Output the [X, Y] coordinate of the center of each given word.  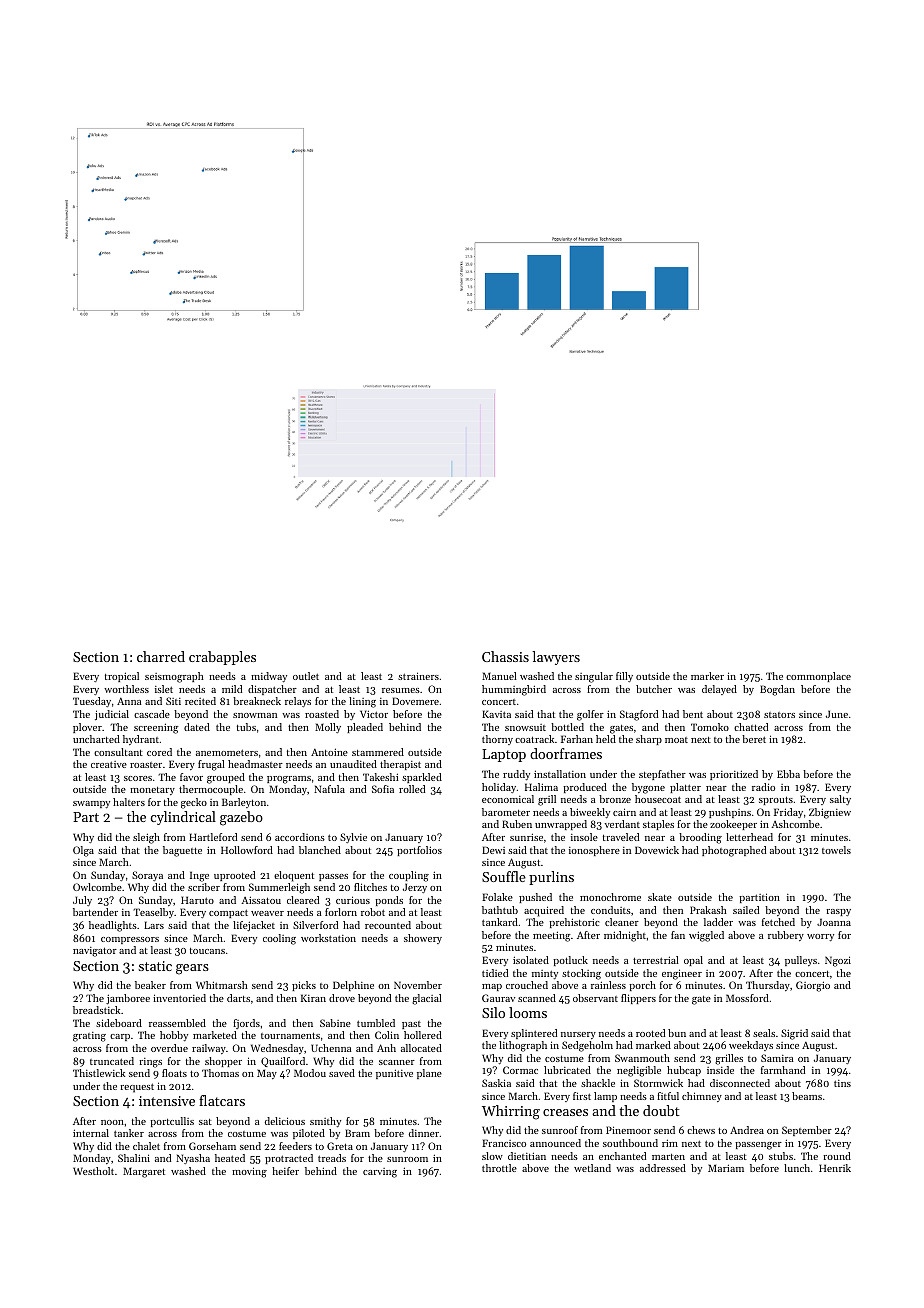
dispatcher [272, 690]
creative [109, 764]
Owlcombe [97, 887]
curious [353, 900]
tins [842, 1083]
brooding [700, 838]
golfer [590, 715]
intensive [167, 1101]
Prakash [708, 910]
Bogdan [777, 690]
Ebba [788, 774]
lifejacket [254, 926]
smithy [325, 1122]
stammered [378, 752]
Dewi [493, 850]
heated [230, 1158]
